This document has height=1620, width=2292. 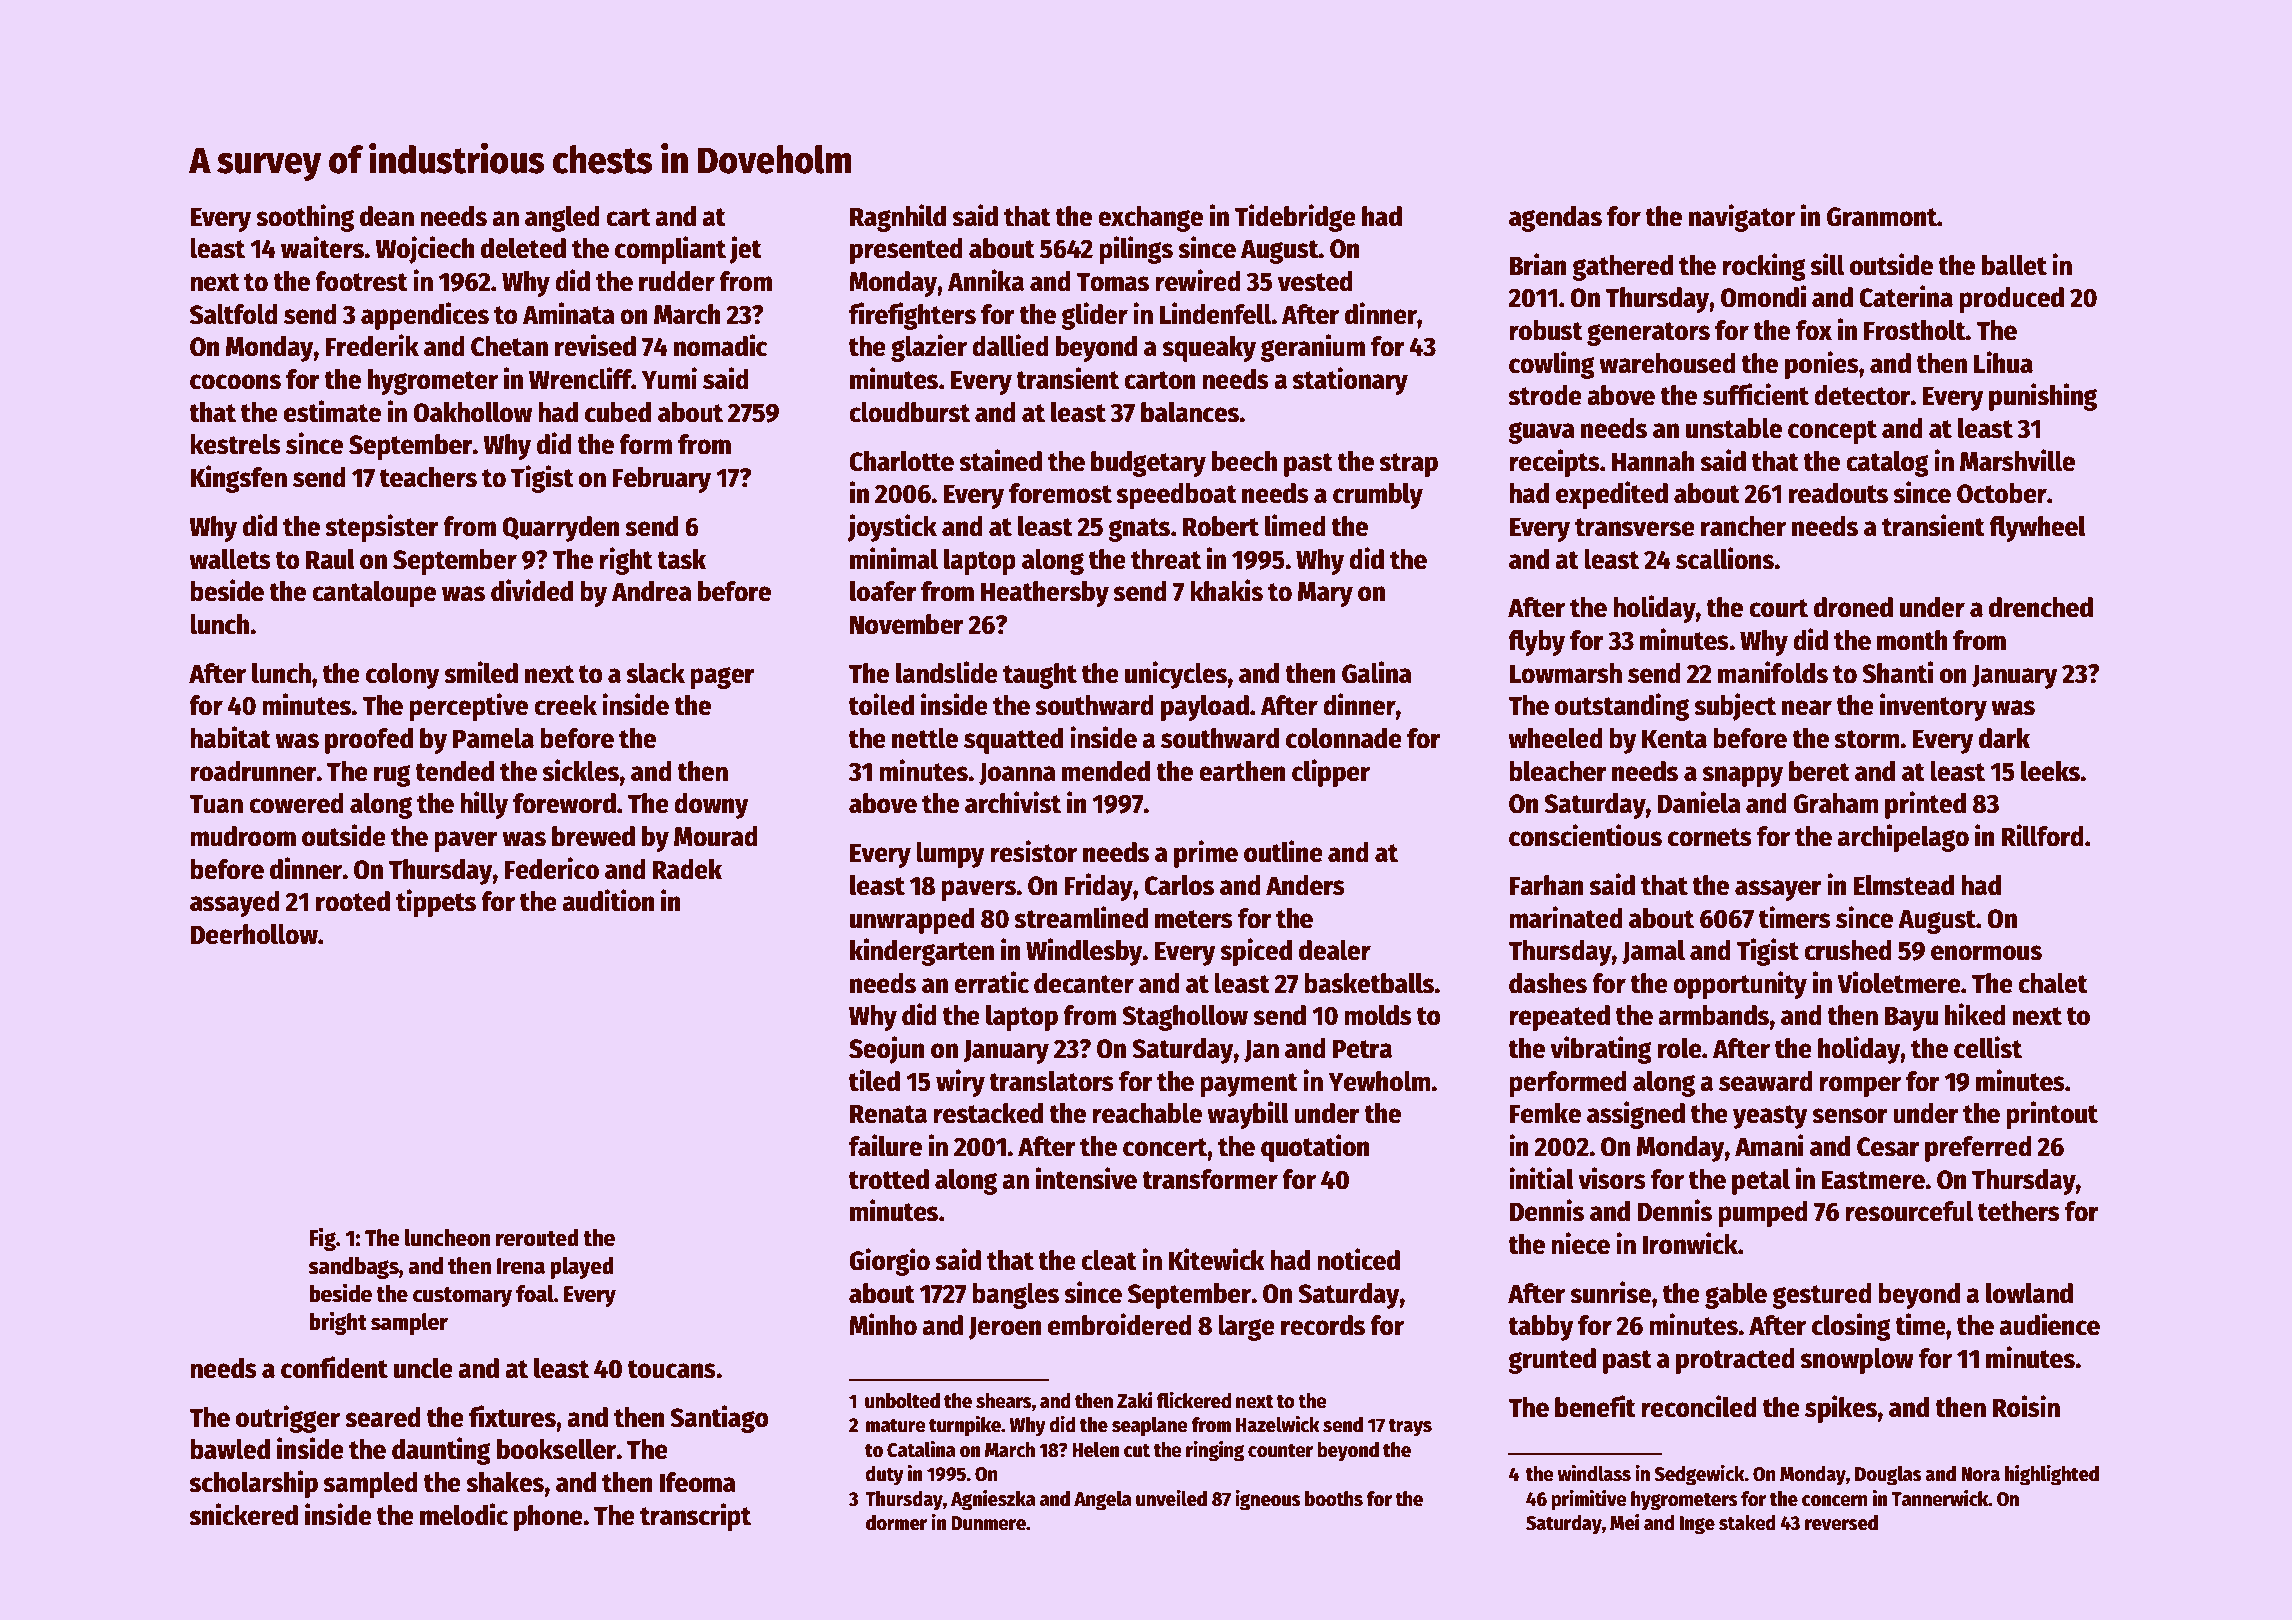 I want to click on transcript, so click(x=695, y=1517).
